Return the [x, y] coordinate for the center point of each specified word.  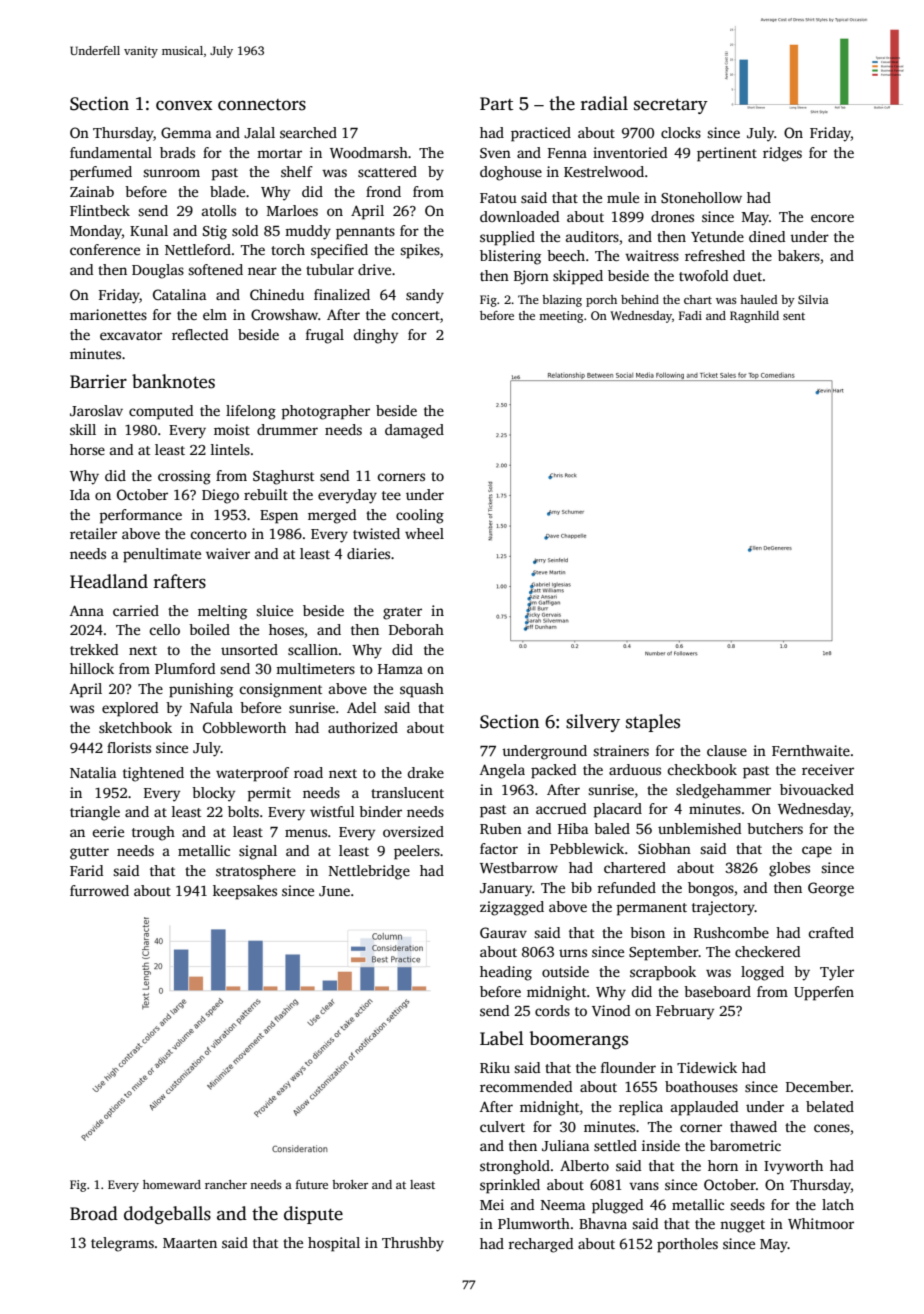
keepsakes [245, 892]
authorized [363, 727]
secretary [671, 106]
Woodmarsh [369, 152]
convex [184, 105]
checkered [767, 951]
